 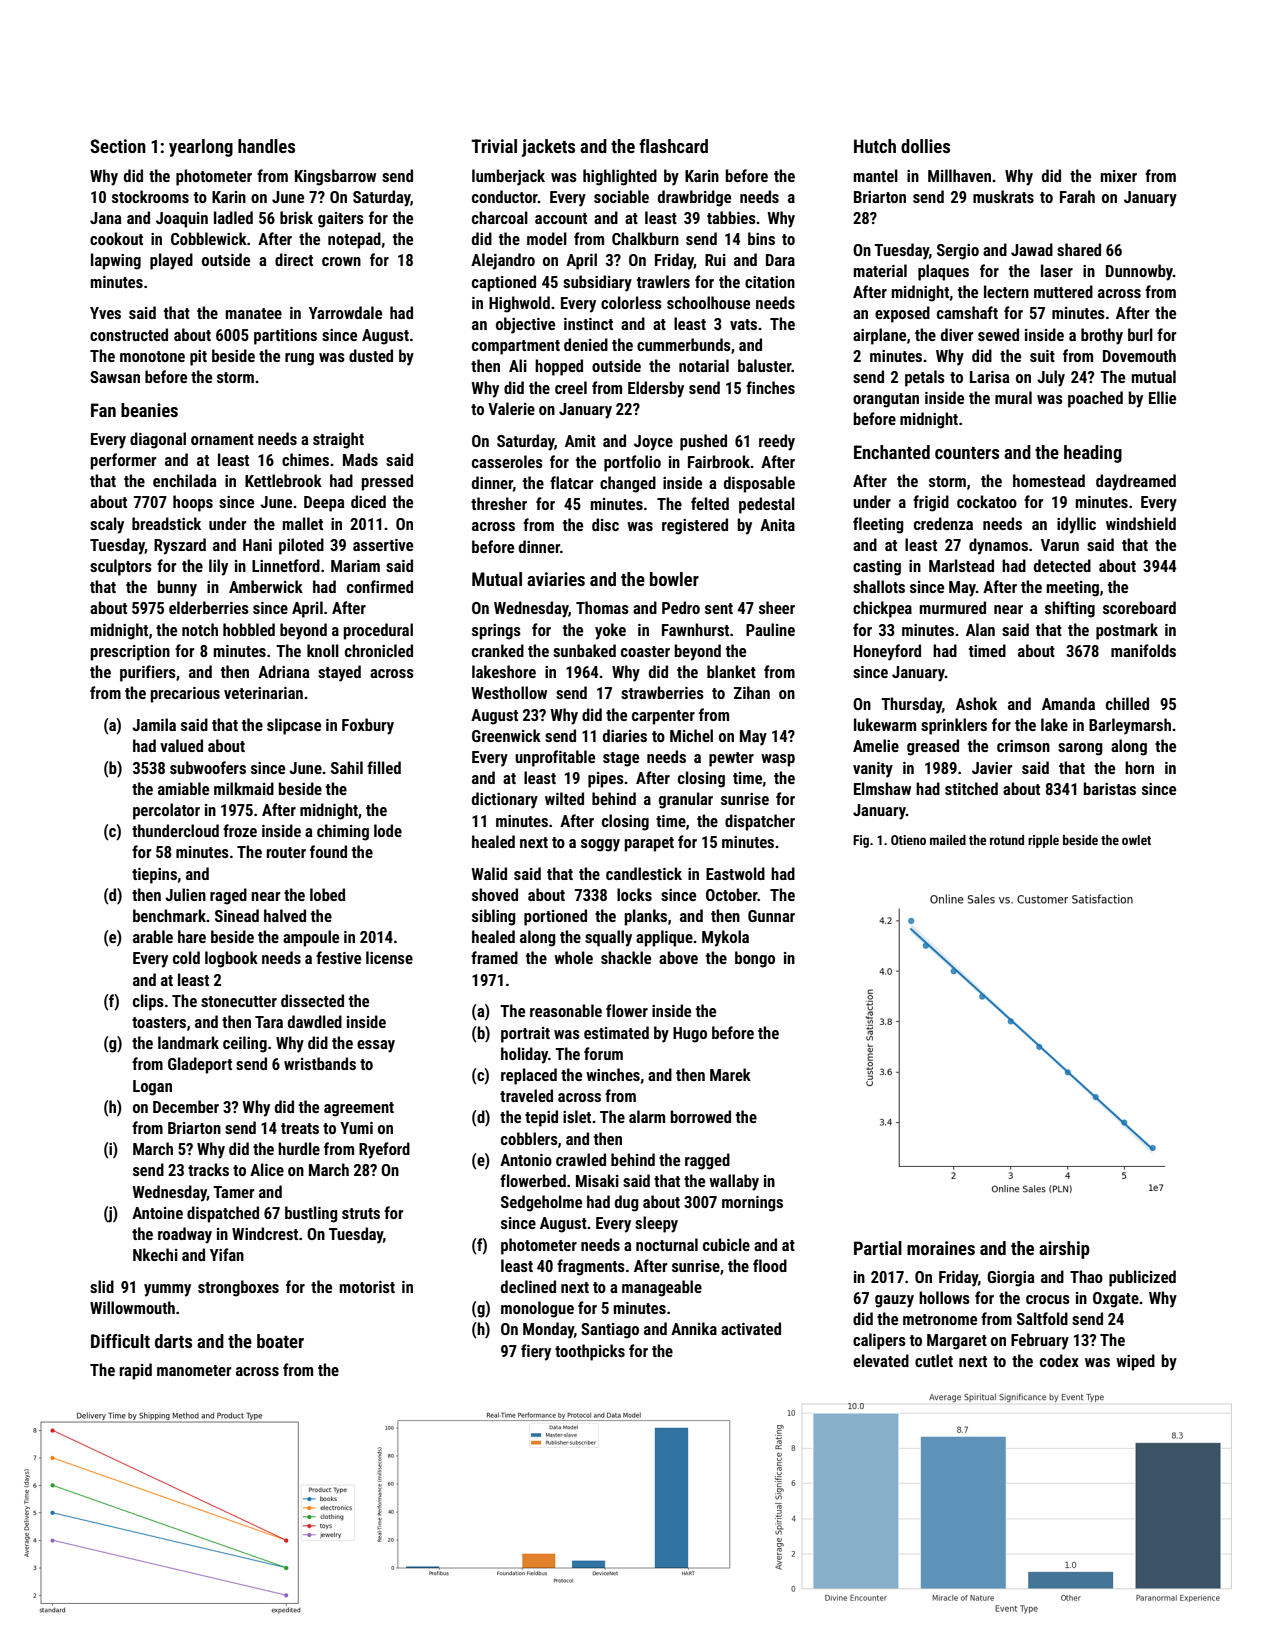 What do you see at coordinates (152, 1088) in the screenshot?
I see `Logan` at bounding box center [152, 1088].
